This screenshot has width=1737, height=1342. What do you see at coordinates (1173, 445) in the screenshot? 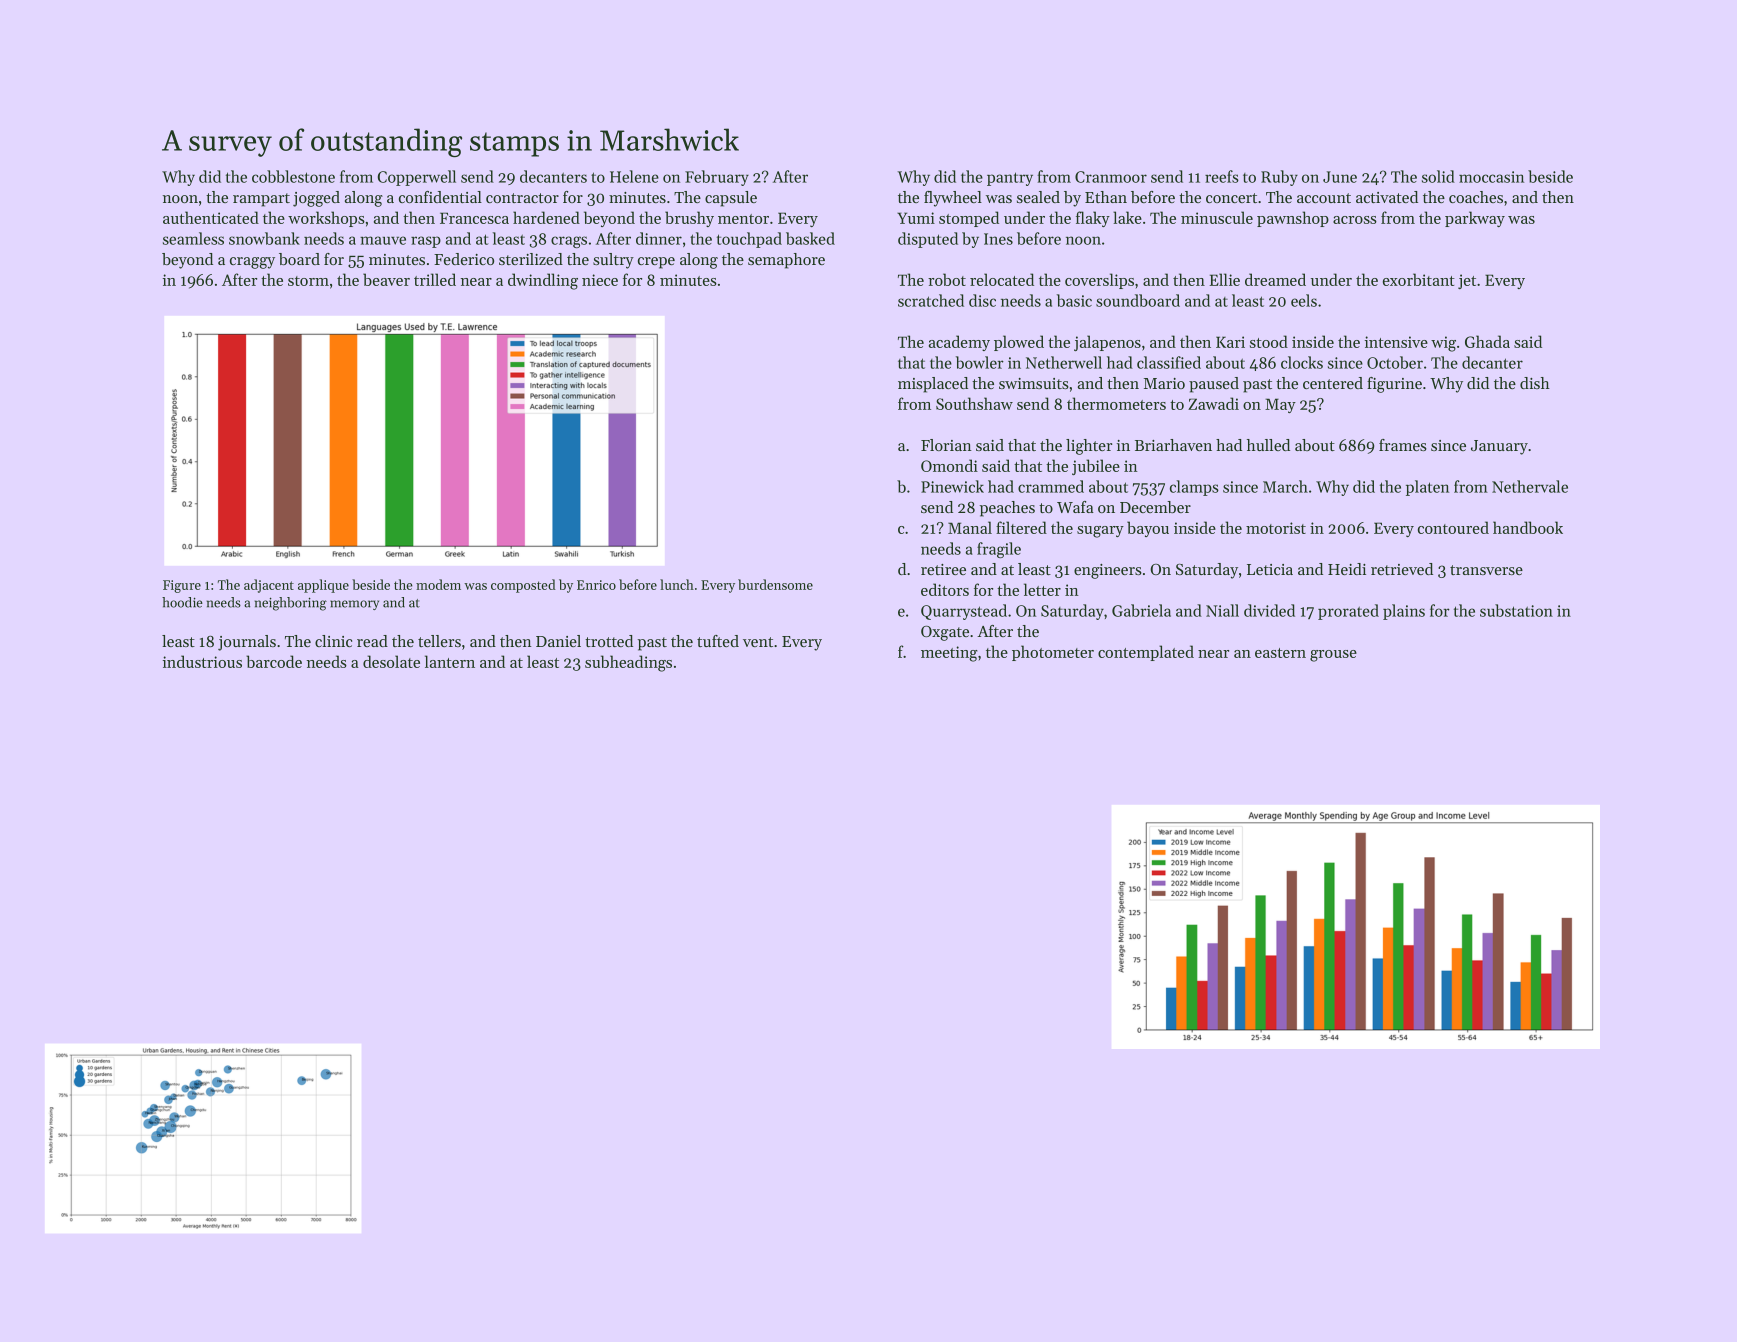
I see `Briarhaven` at bounding box center [1173, 445].
